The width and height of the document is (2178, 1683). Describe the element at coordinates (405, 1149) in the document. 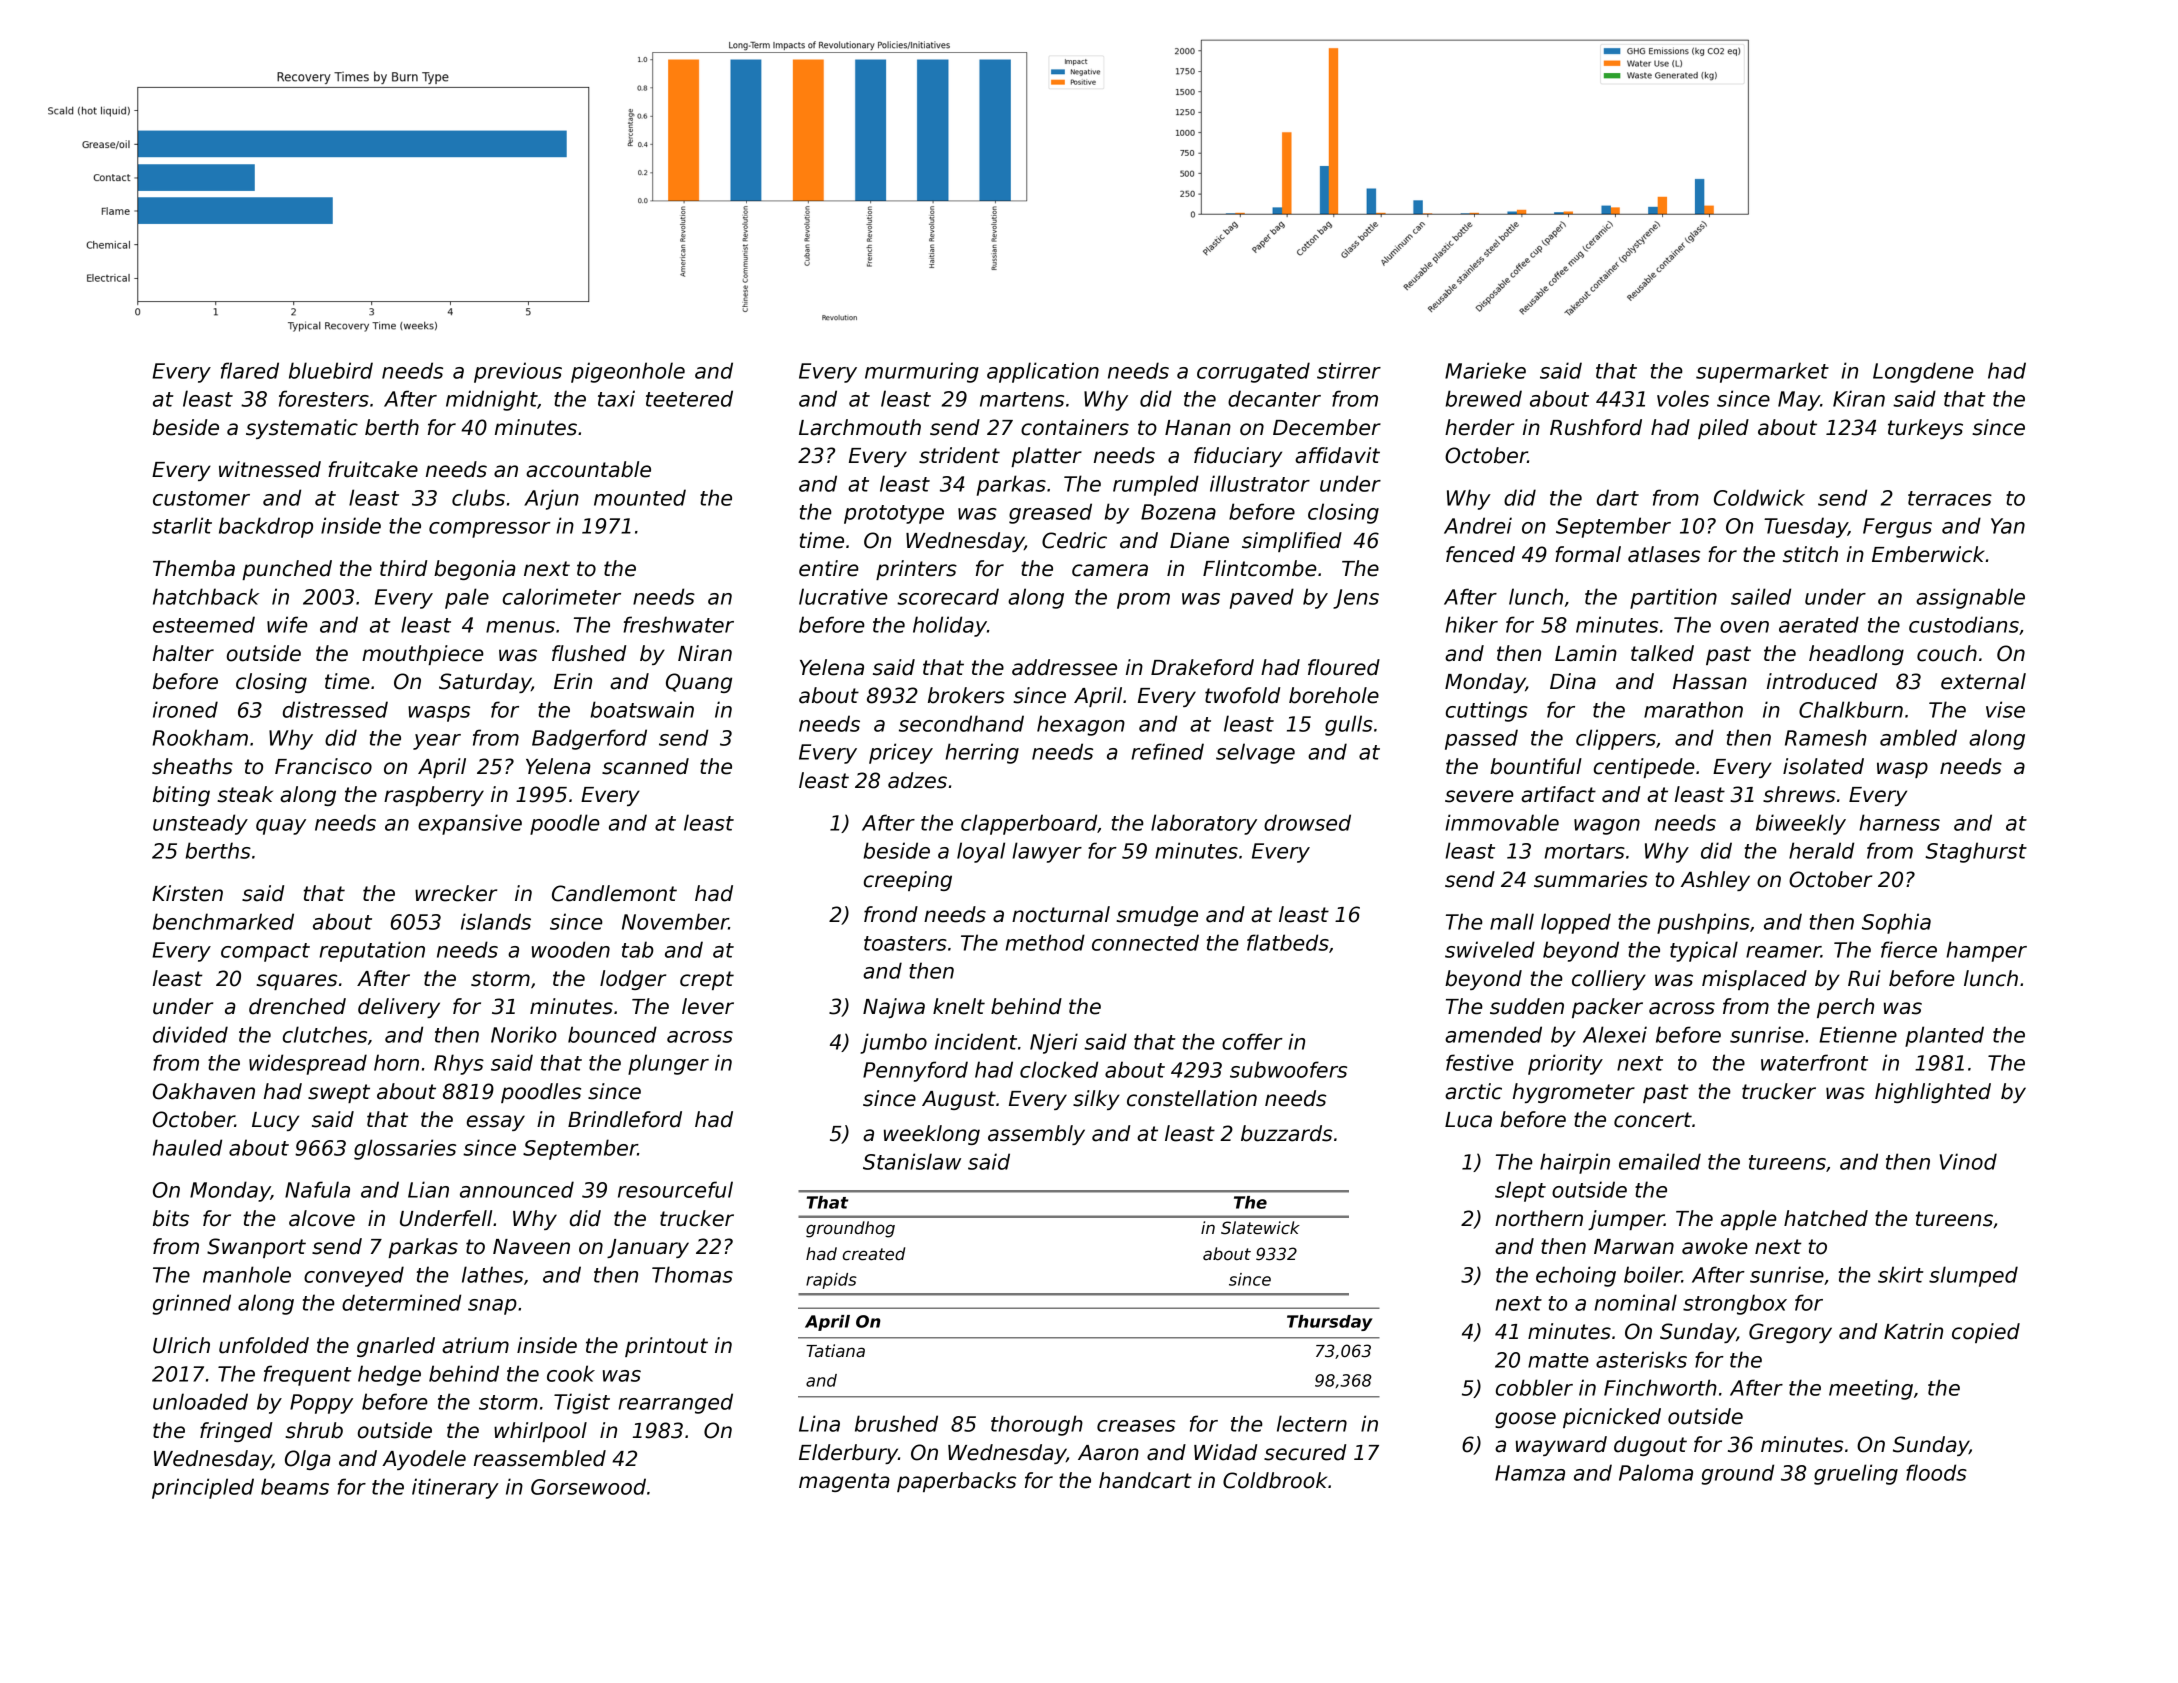

I see `glossaries` at that location.
